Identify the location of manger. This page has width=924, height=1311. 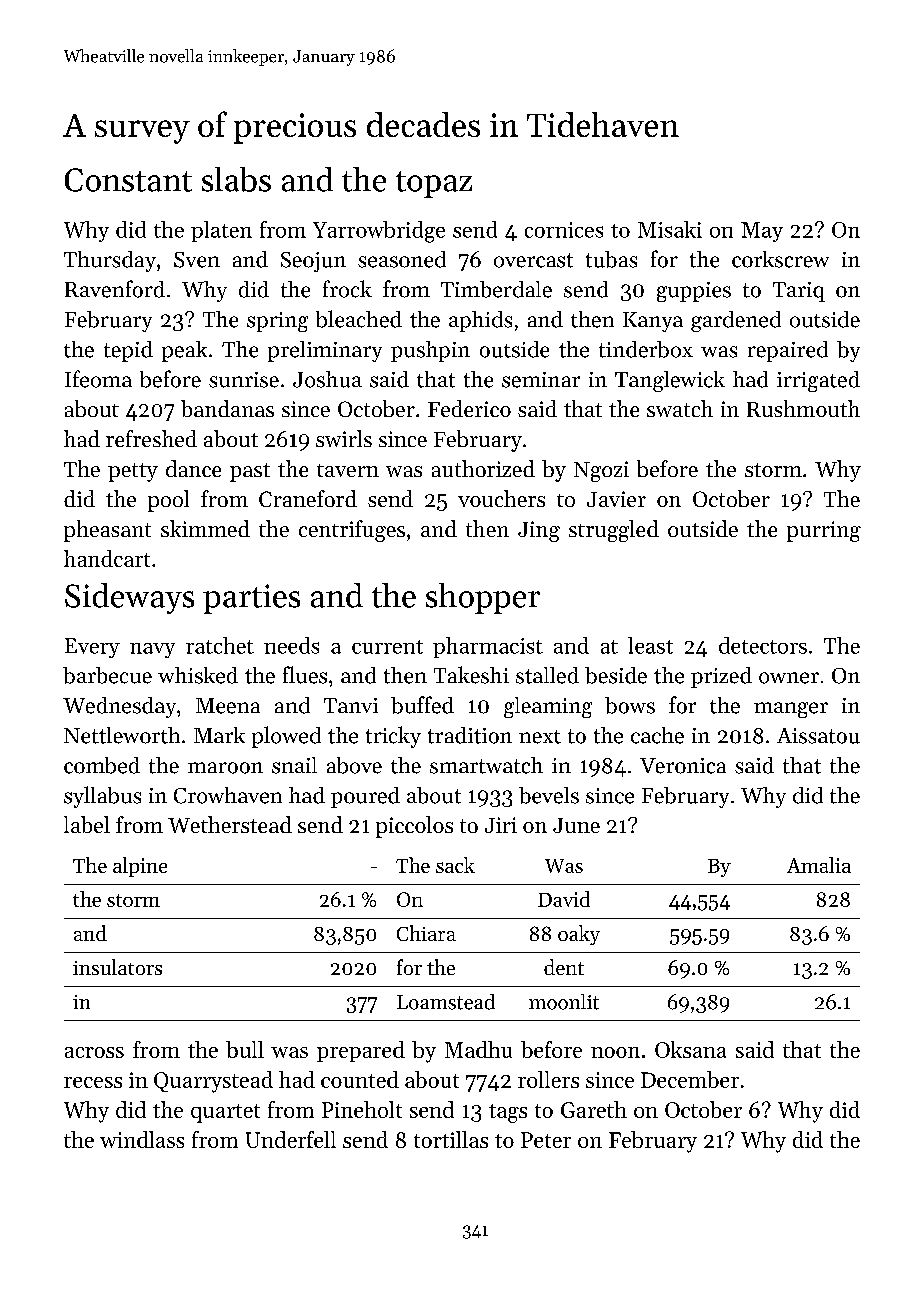
(791, 710).
